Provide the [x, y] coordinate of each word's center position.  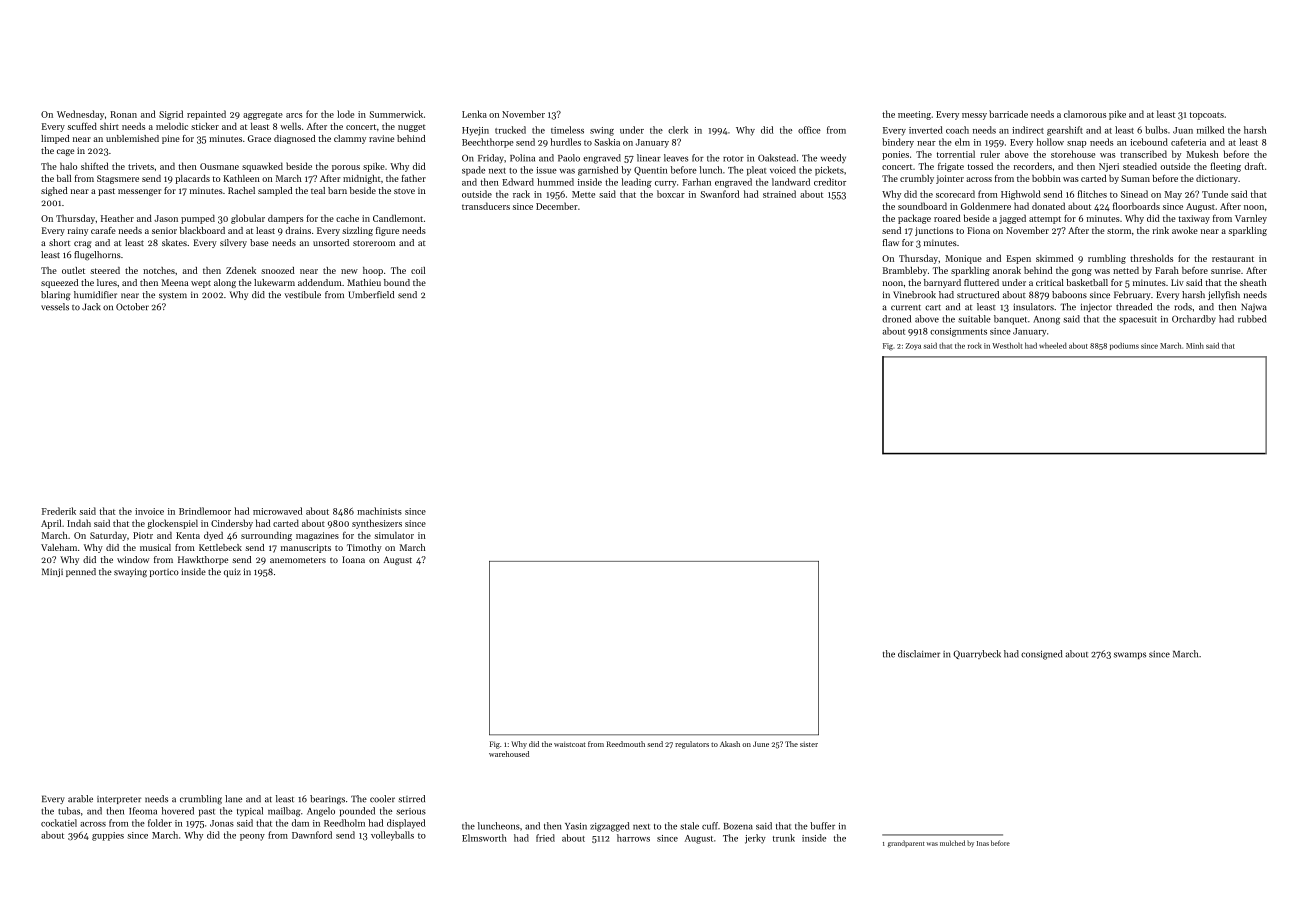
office [809, 130]
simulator [394, 535]
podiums [1124, 346]
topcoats [1207, 116]
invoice [149, 511]
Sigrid [171, 115]
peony [252, 837]
